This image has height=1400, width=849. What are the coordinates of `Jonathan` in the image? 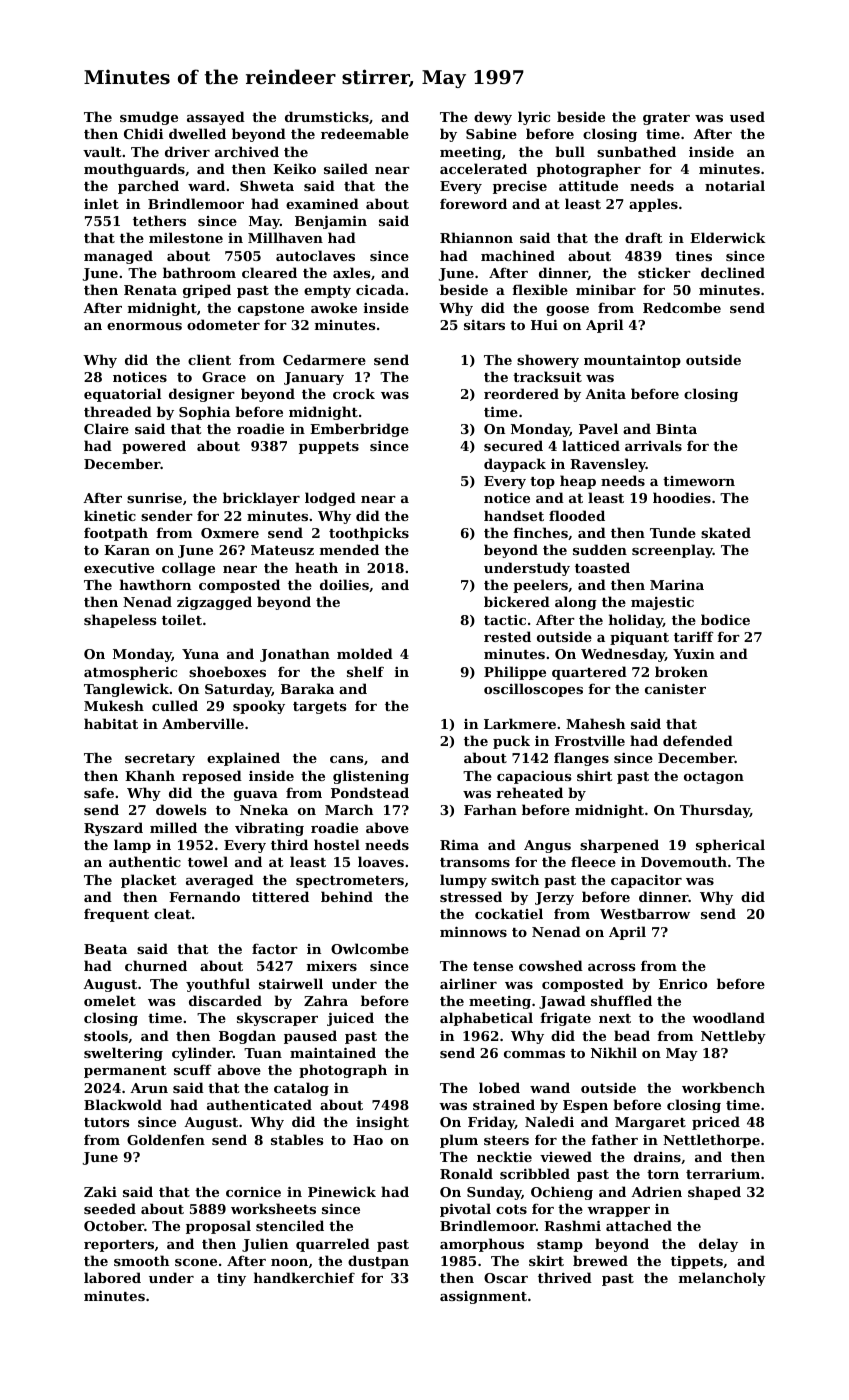 It's located at (295, 655).
